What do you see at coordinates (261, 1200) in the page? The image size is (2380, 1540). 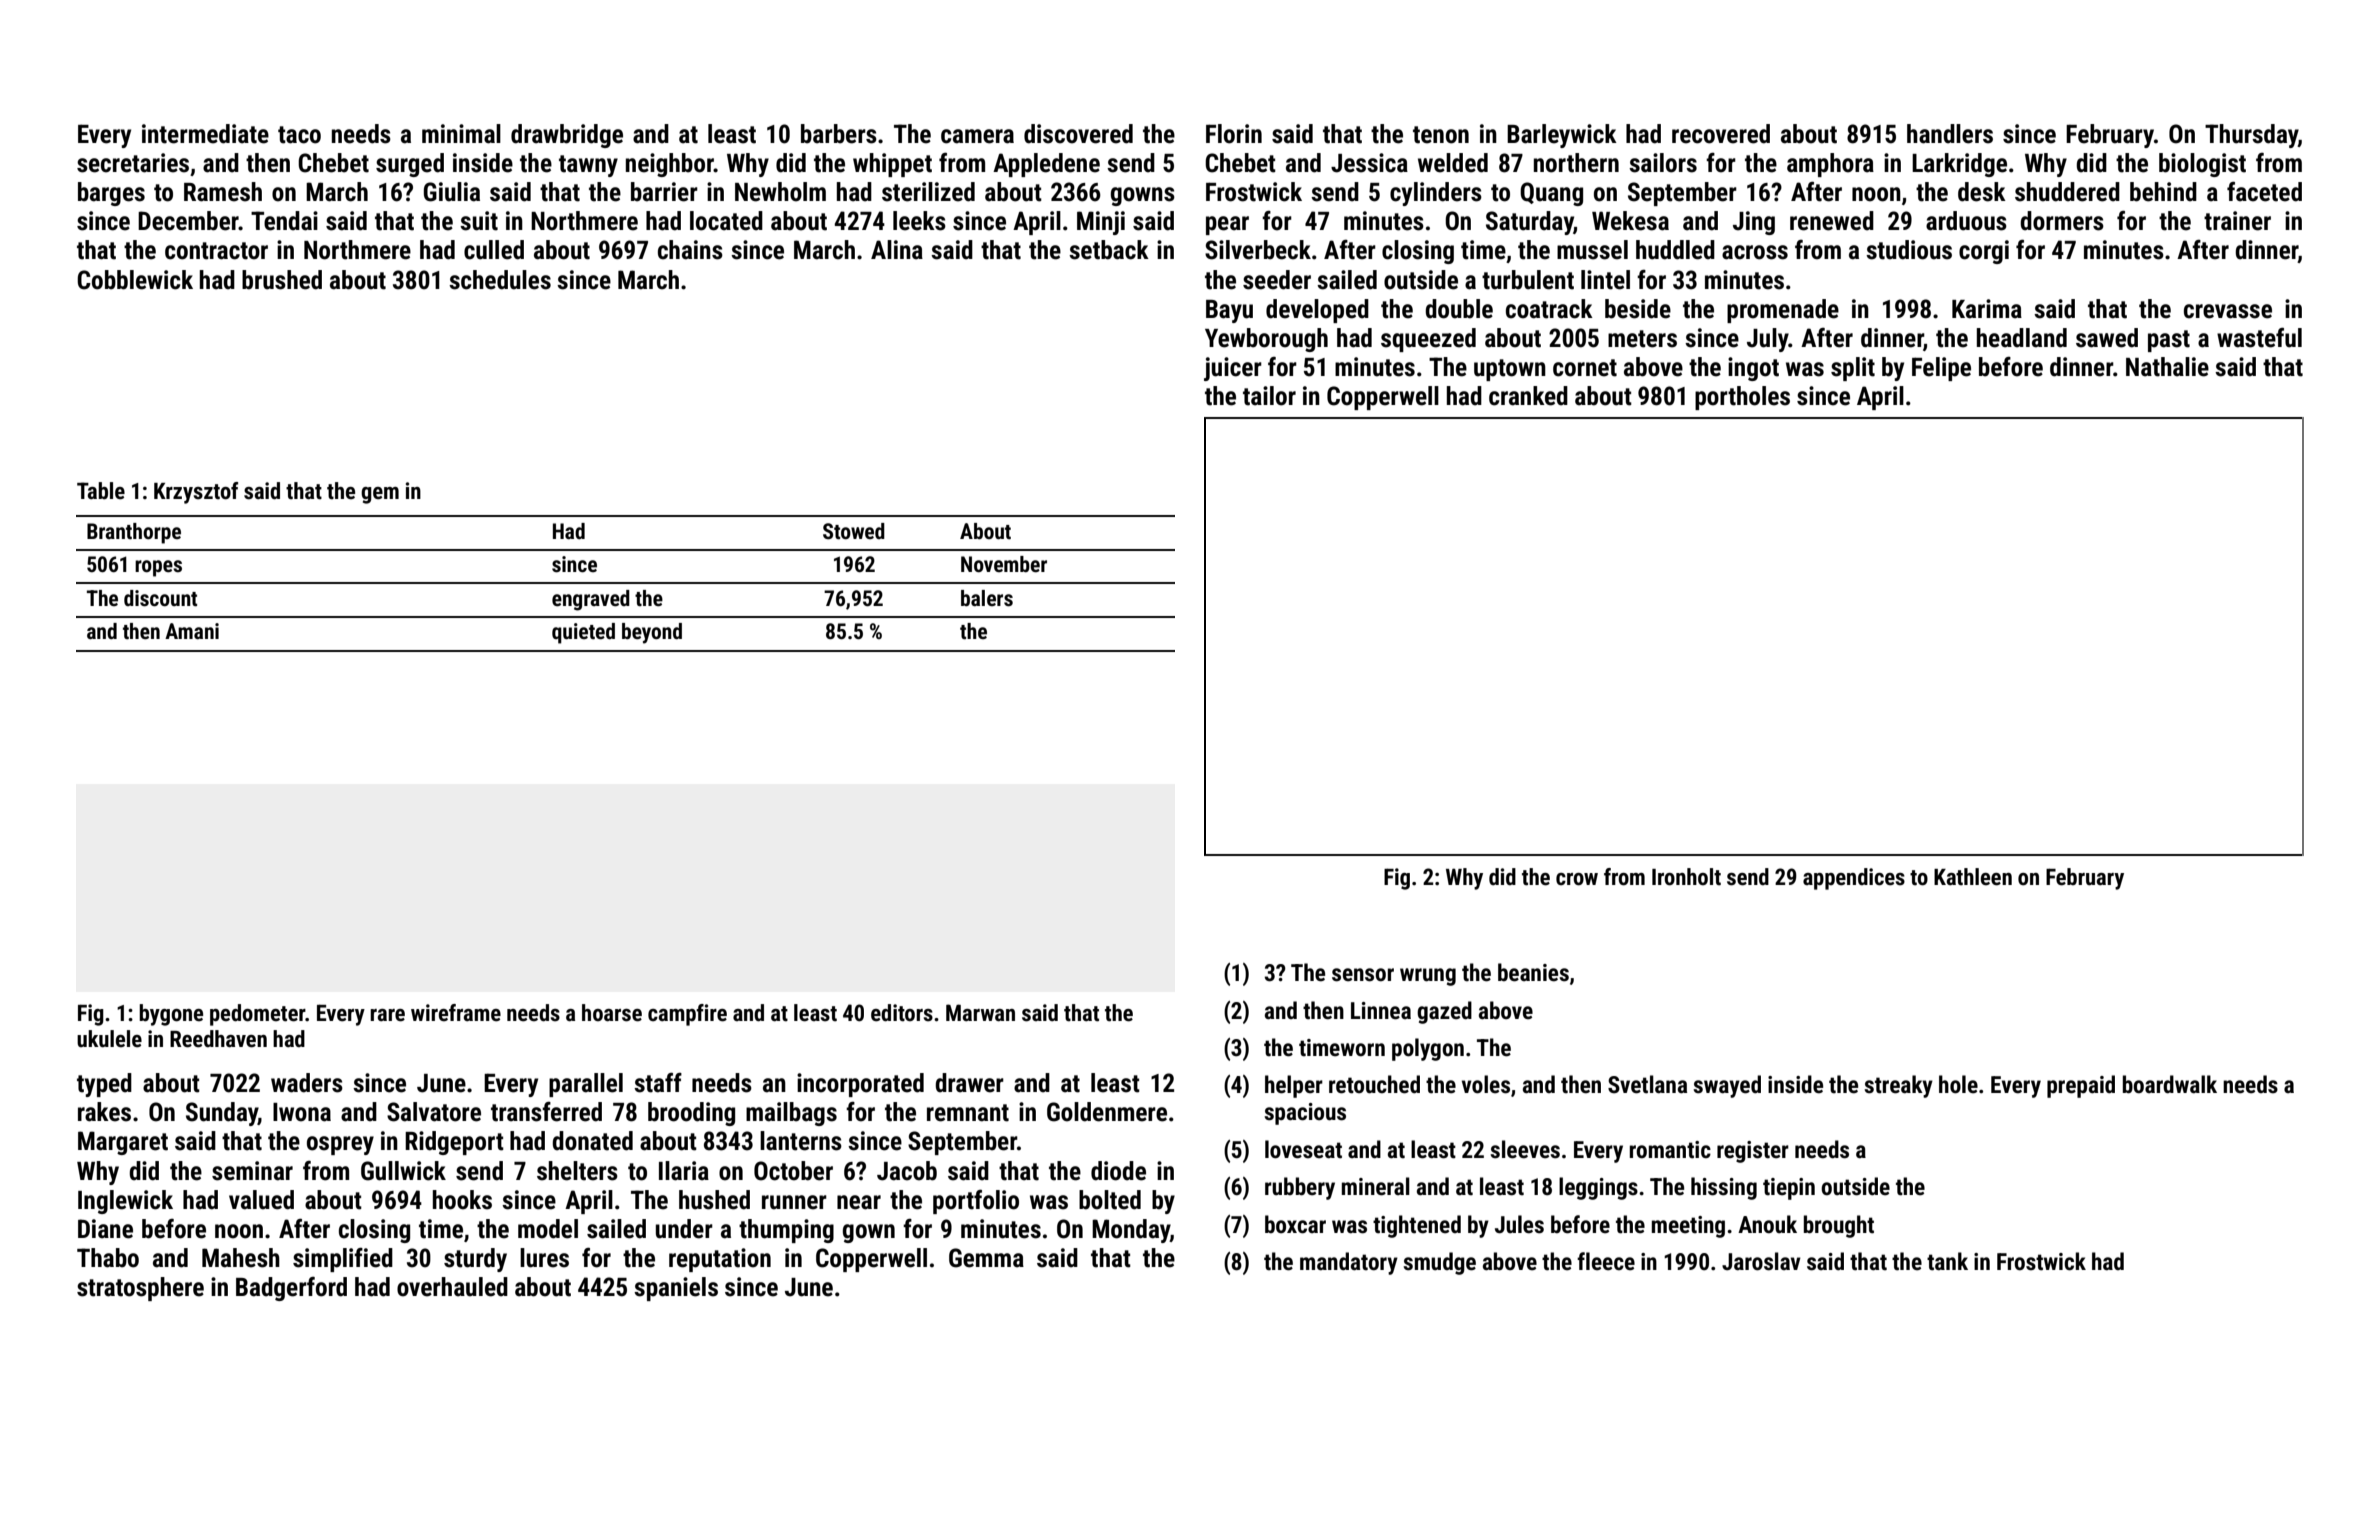 I see `valued` at bounding box center [261, 1200].
